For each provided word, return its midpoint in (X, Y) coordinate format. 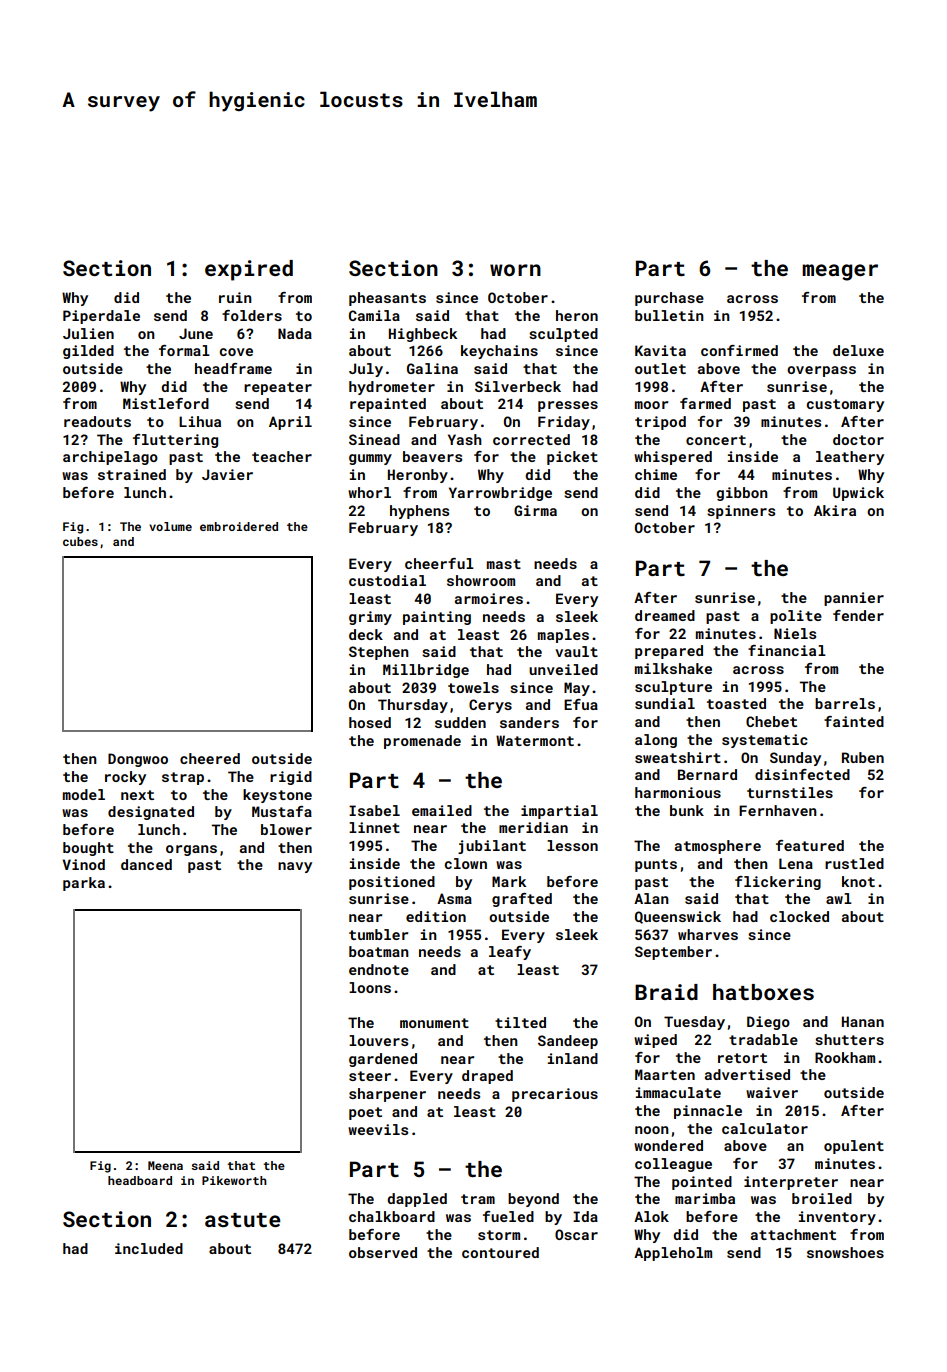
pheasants (387, 299)
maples (563, 636)
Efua (581, 704)
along (656, 741)
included (149, 1248)
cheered (210, 758)
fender (858, 615)
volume (170, 526)
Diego (768, 1023)
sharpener (387, 1095)
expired (249, 270)
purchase (669, 299)
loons (370, 987)
